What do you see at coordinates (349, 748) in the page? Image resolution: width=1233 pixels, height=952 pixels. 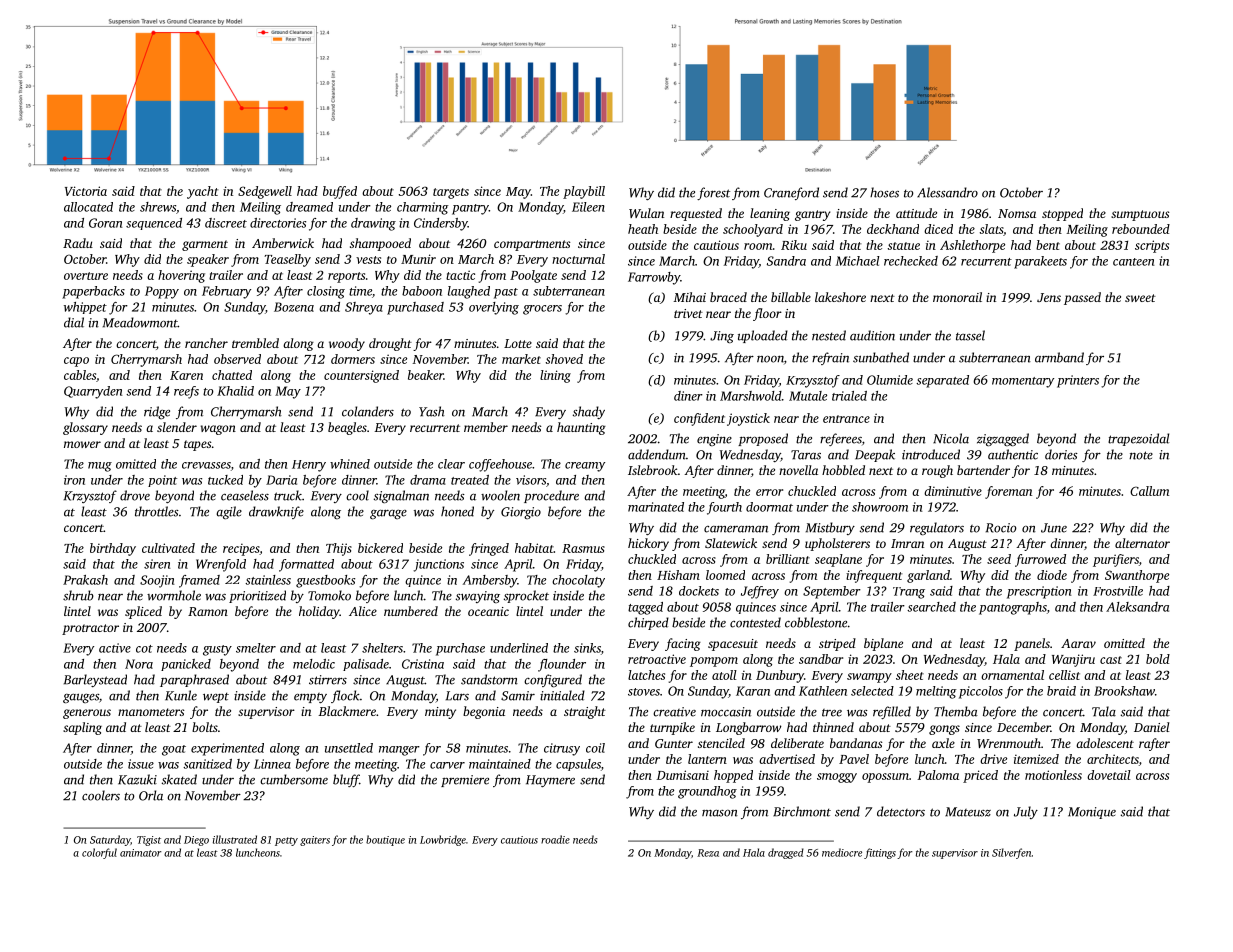 I see `unsettled` at bounding box center [349, 748].
